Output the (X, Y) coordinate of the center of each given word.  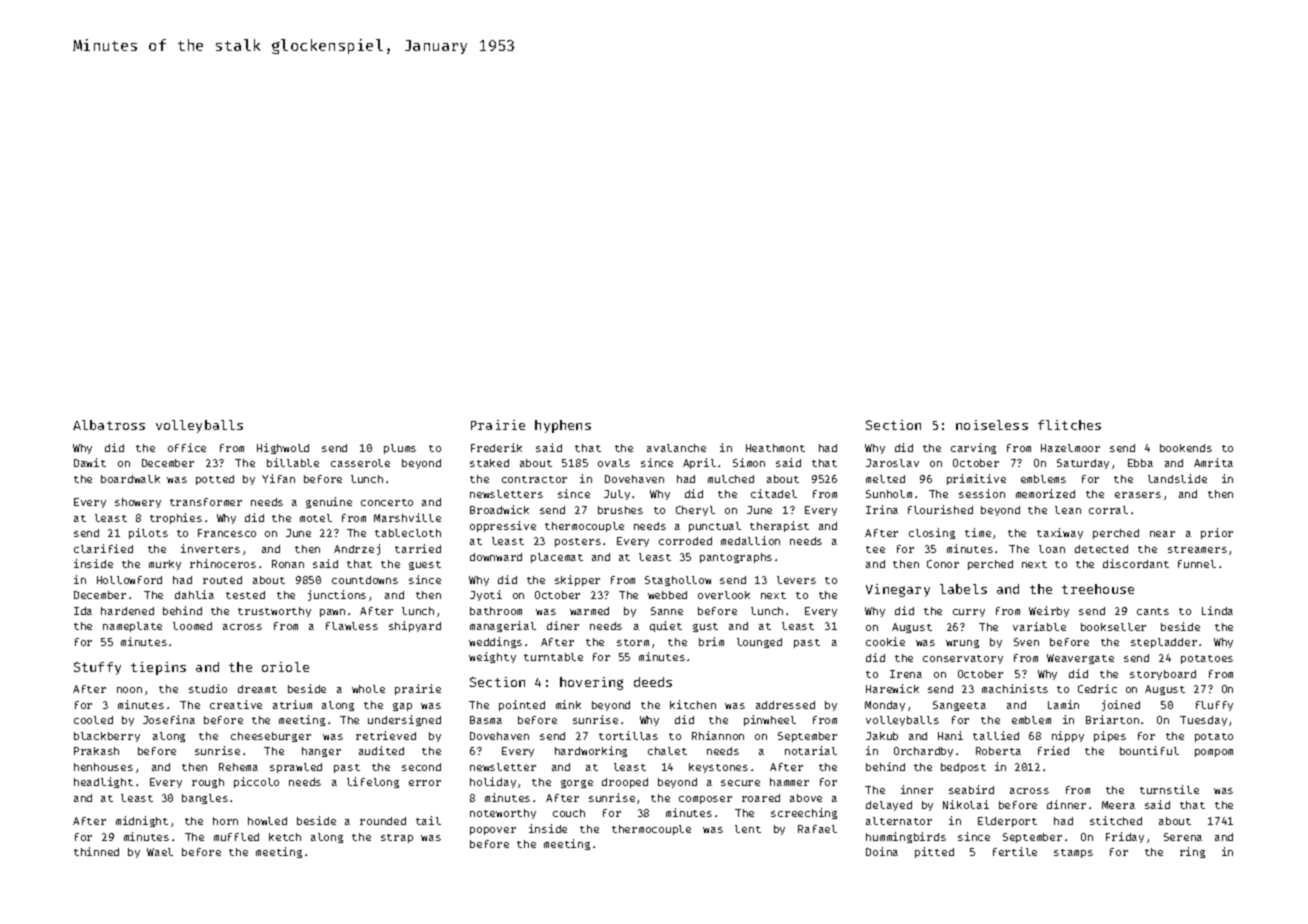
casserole (360, 463)
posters (578, 542)
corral (1108, 510)
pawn (332, 613)
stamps (1073, 853)
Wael (160, 852)
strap (397, 838)
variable (1039, 626)
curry (969, 613)
